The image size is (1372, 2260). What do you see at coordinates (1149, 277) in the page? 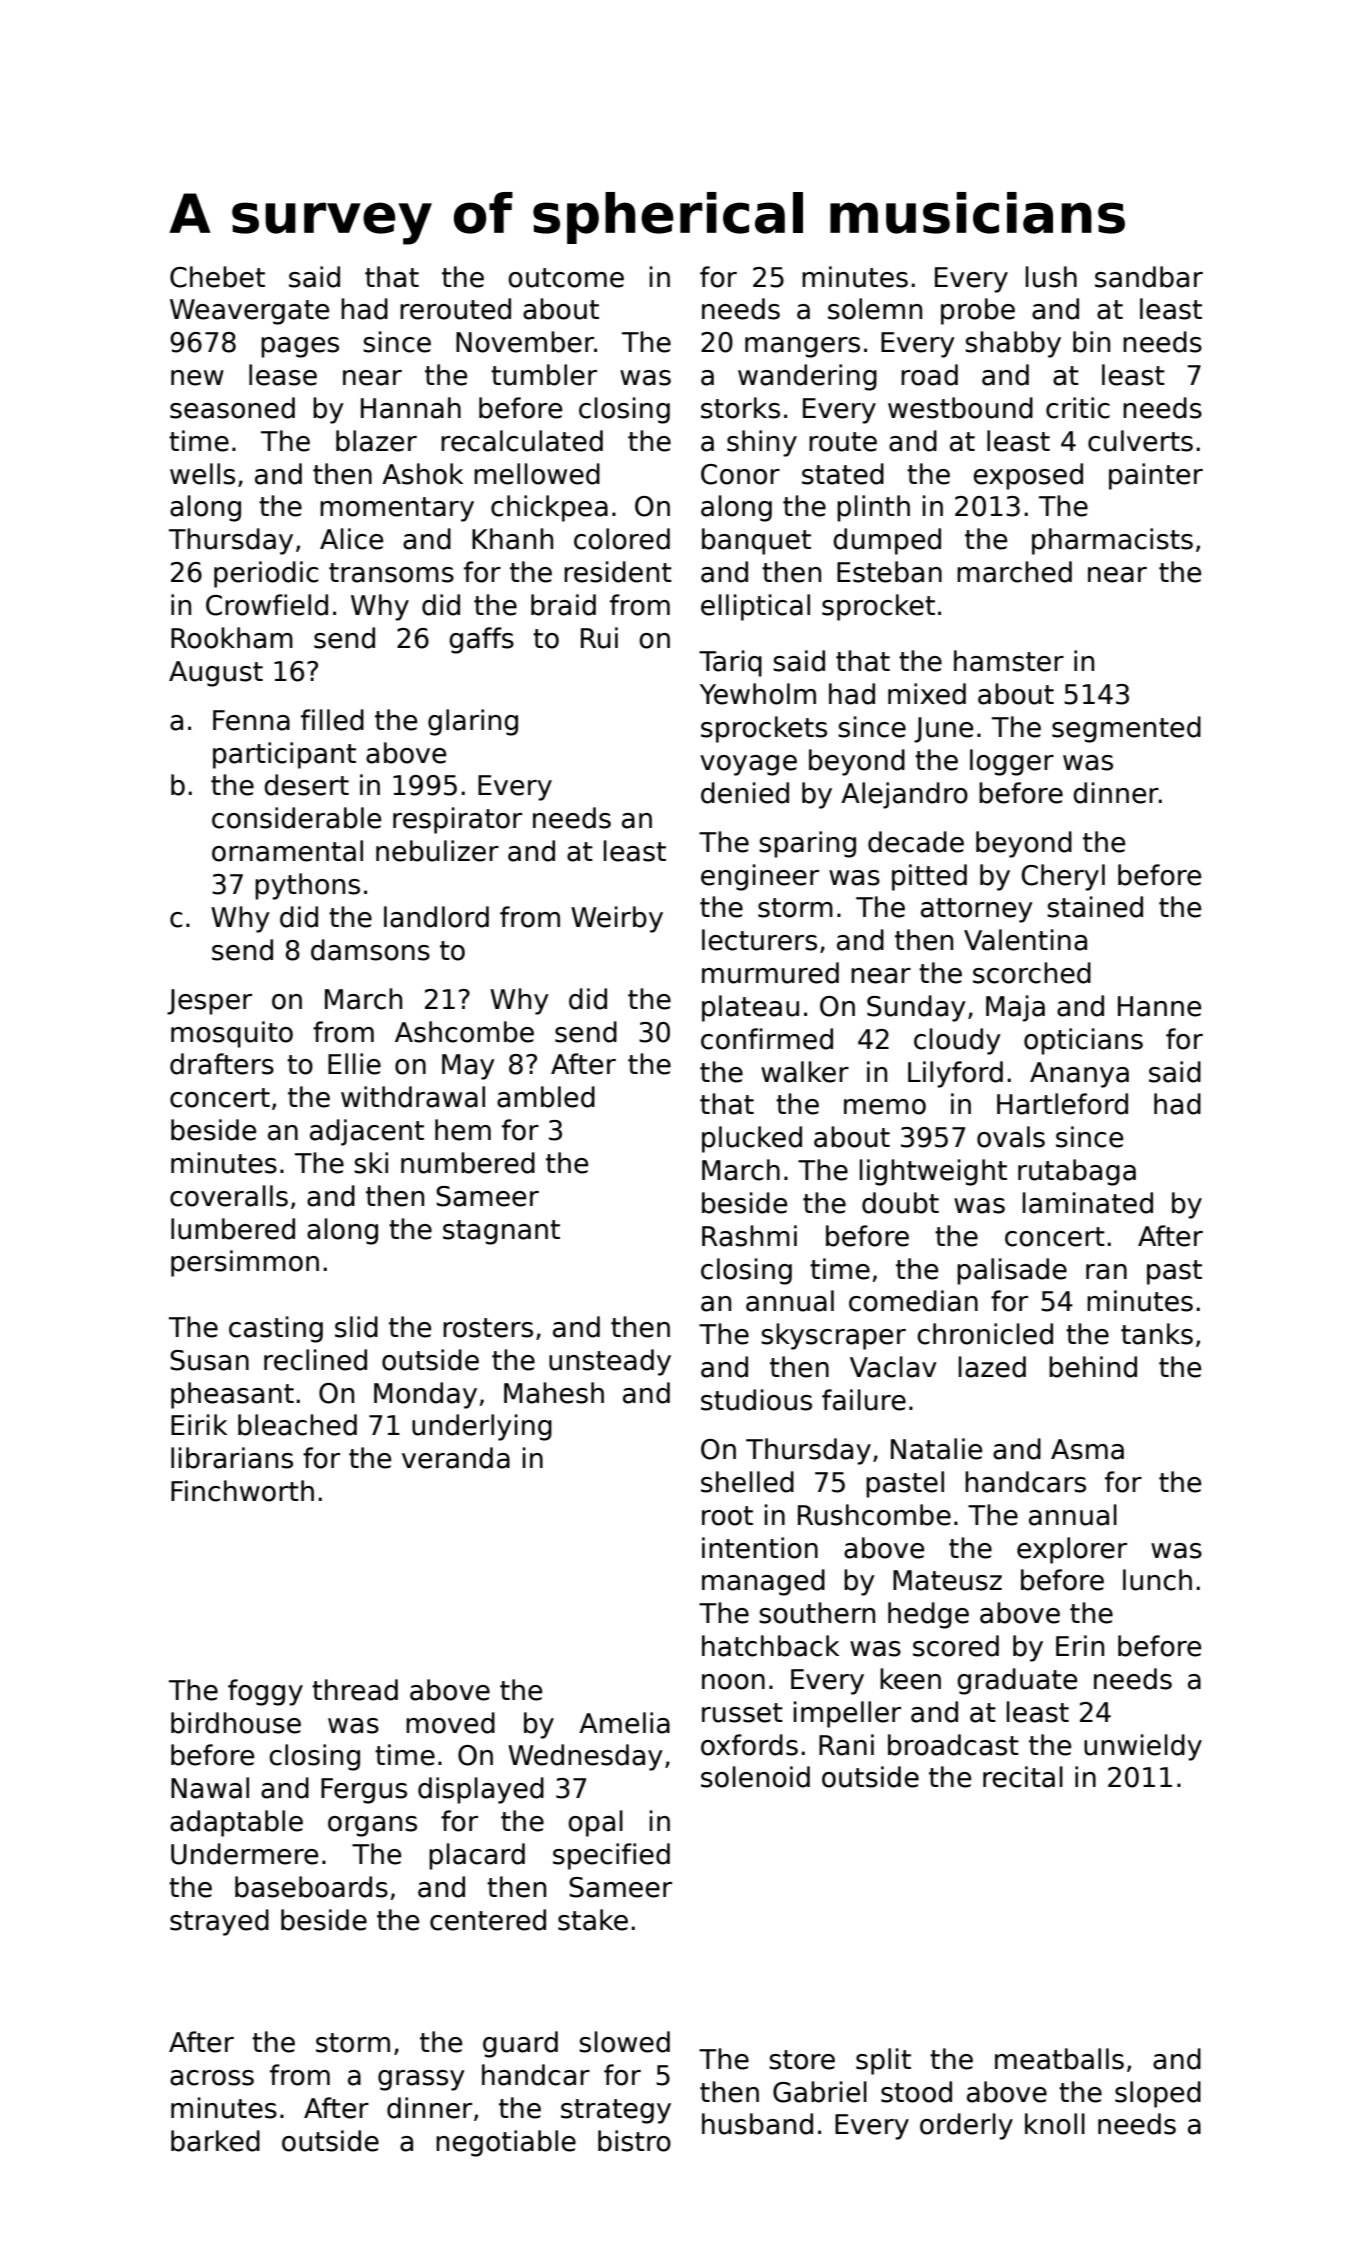
I see `sandbar` at bounding box center [1149, 277].
